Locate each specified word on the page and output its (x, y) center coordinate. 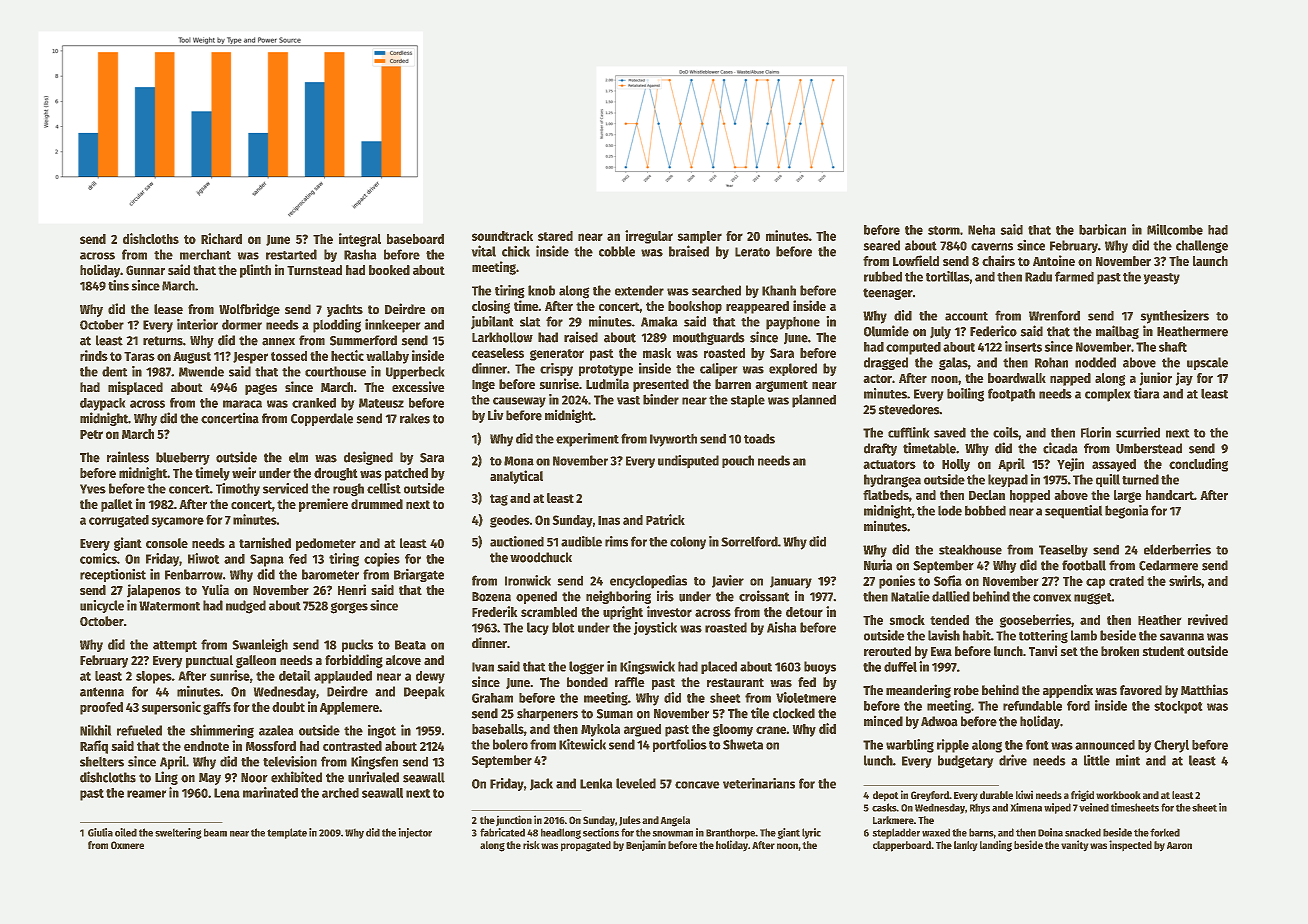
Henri (352, 589)
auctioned (517, 541)
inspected (1130, 846)
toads (759, 438)
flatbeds (886, 495)
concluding (1198, 465)
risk (531, 844)
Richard (221, 238)
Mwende (201, 371)
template (287, 833)
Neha (981, 230)
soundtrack (502, 236)
